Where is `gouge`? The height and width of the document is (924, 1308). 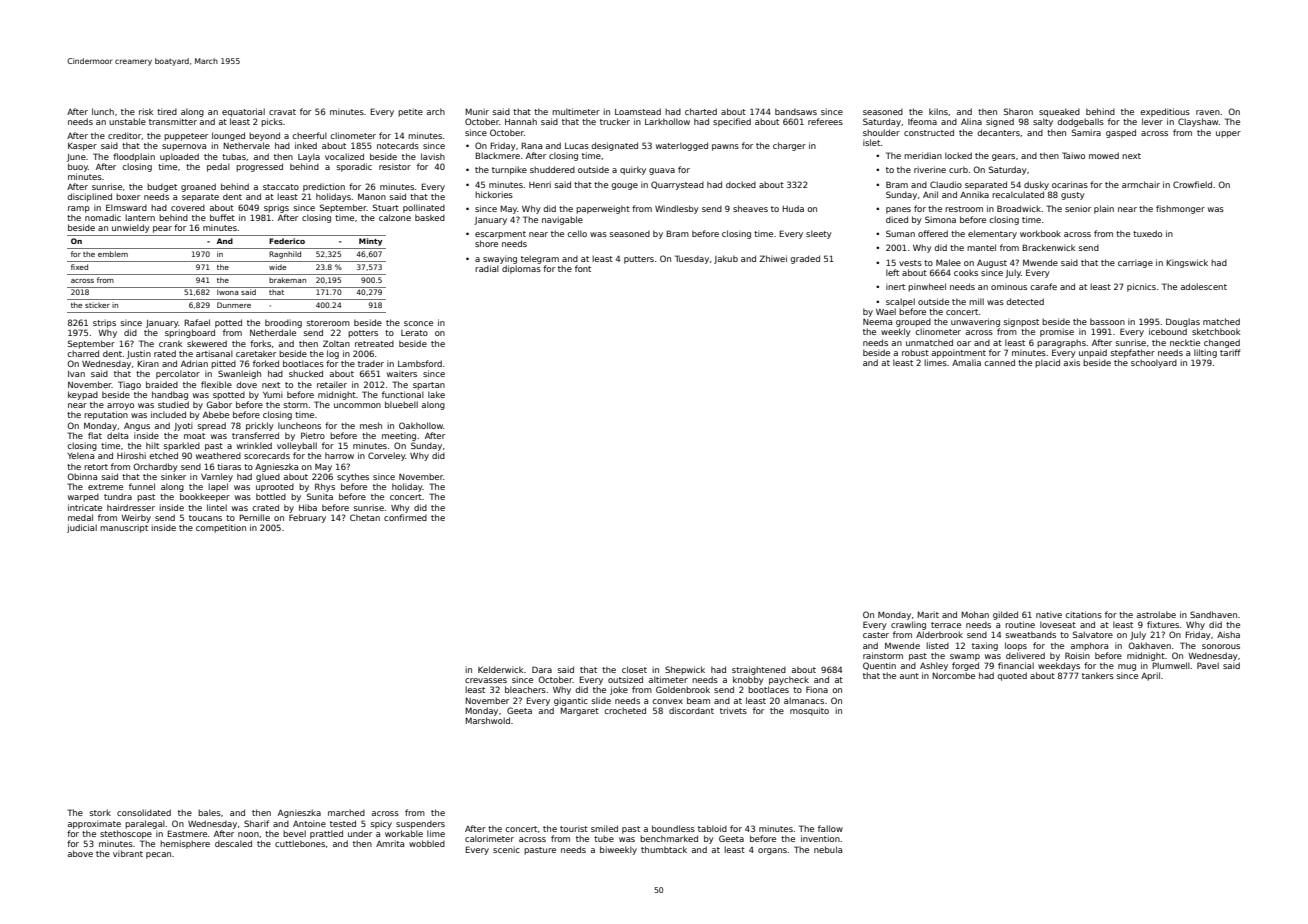 gouge is located at coordinates (624, 186).
